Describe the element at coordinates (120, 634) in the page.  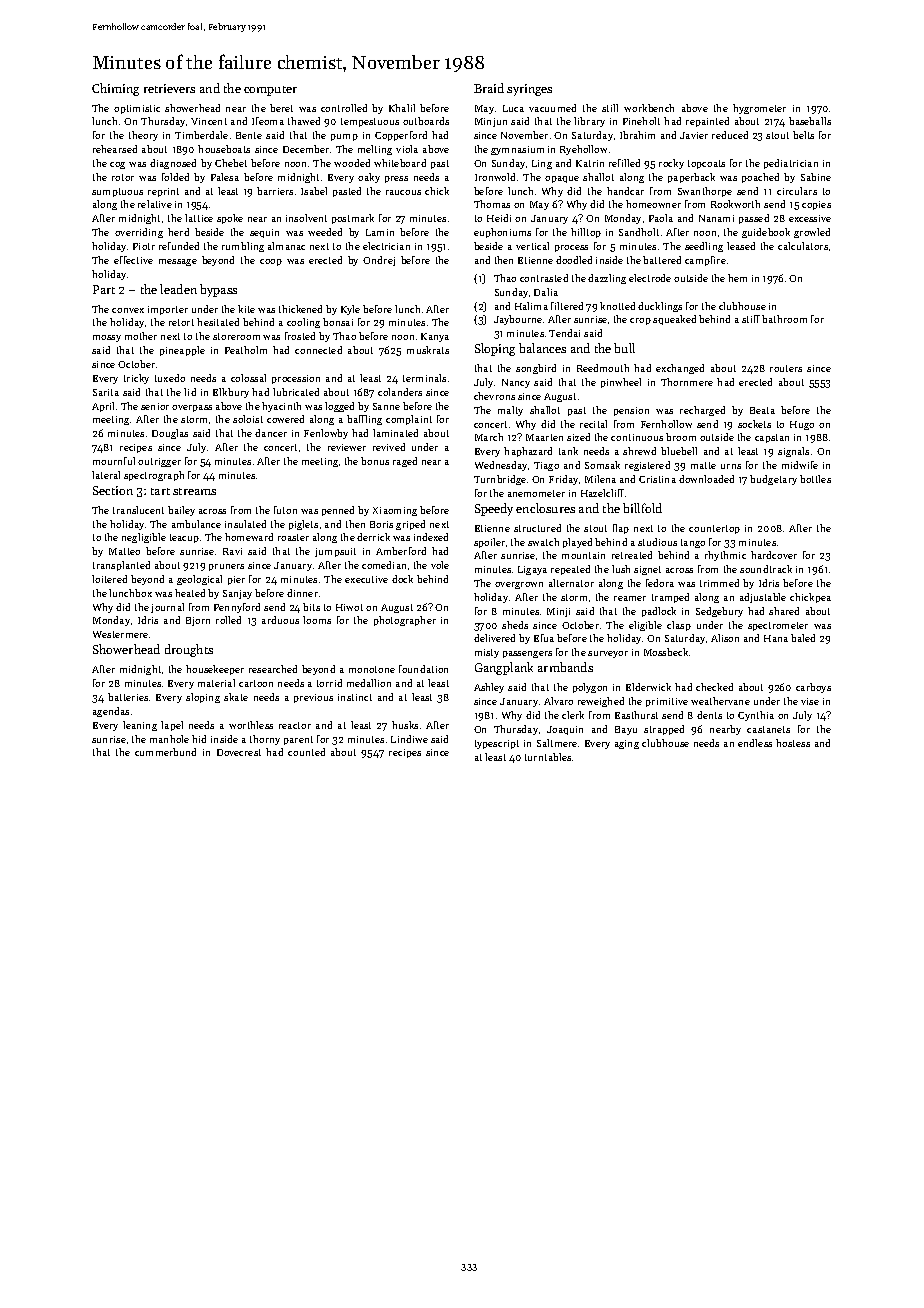
I see `Westermere` at that location.
